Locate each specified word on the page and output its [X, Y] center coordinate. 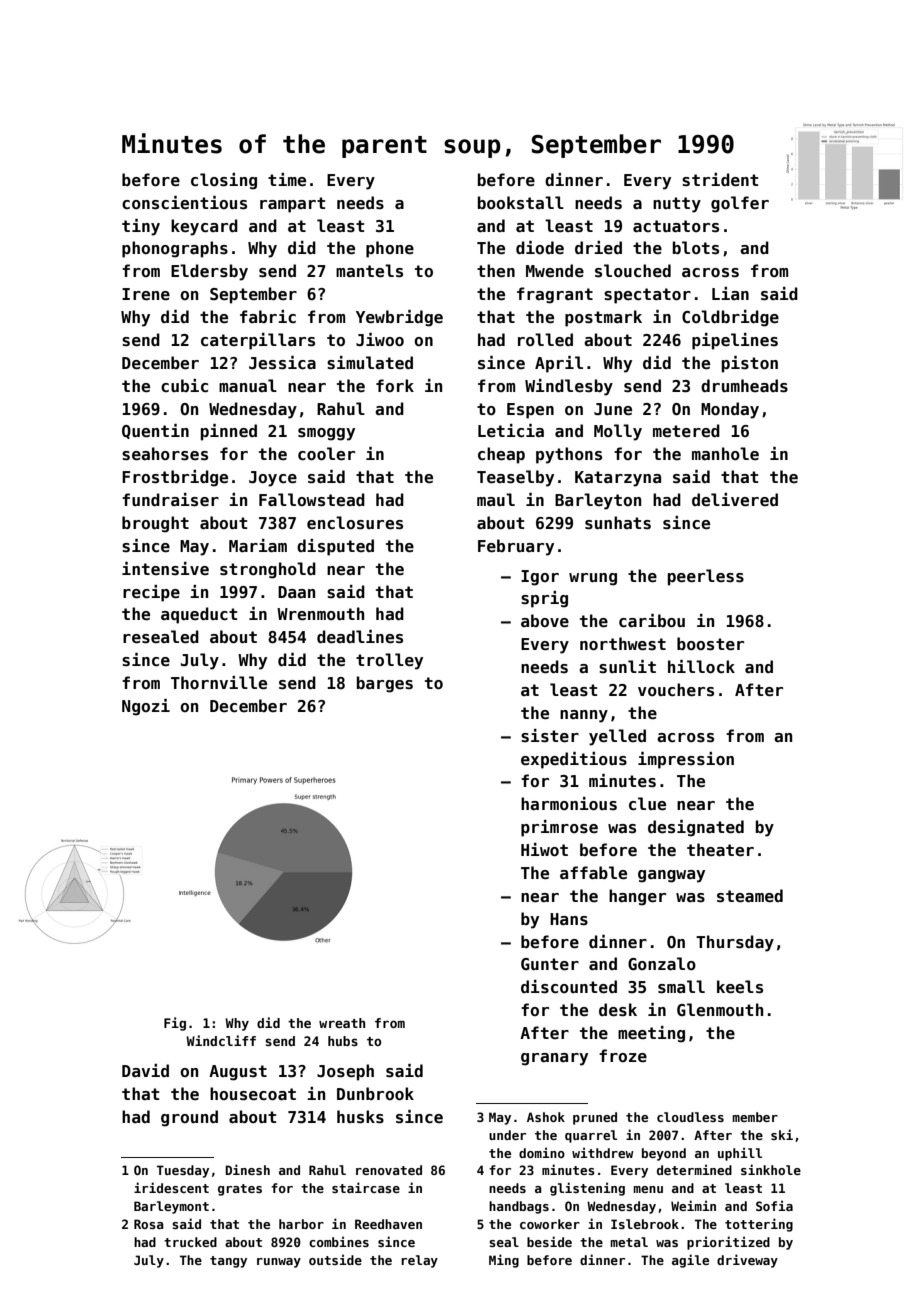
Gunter [550, 964]
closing [224, 181]
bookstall [521, 203]
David [145, 1070]
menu [648, 1189]
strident [720, 180]
